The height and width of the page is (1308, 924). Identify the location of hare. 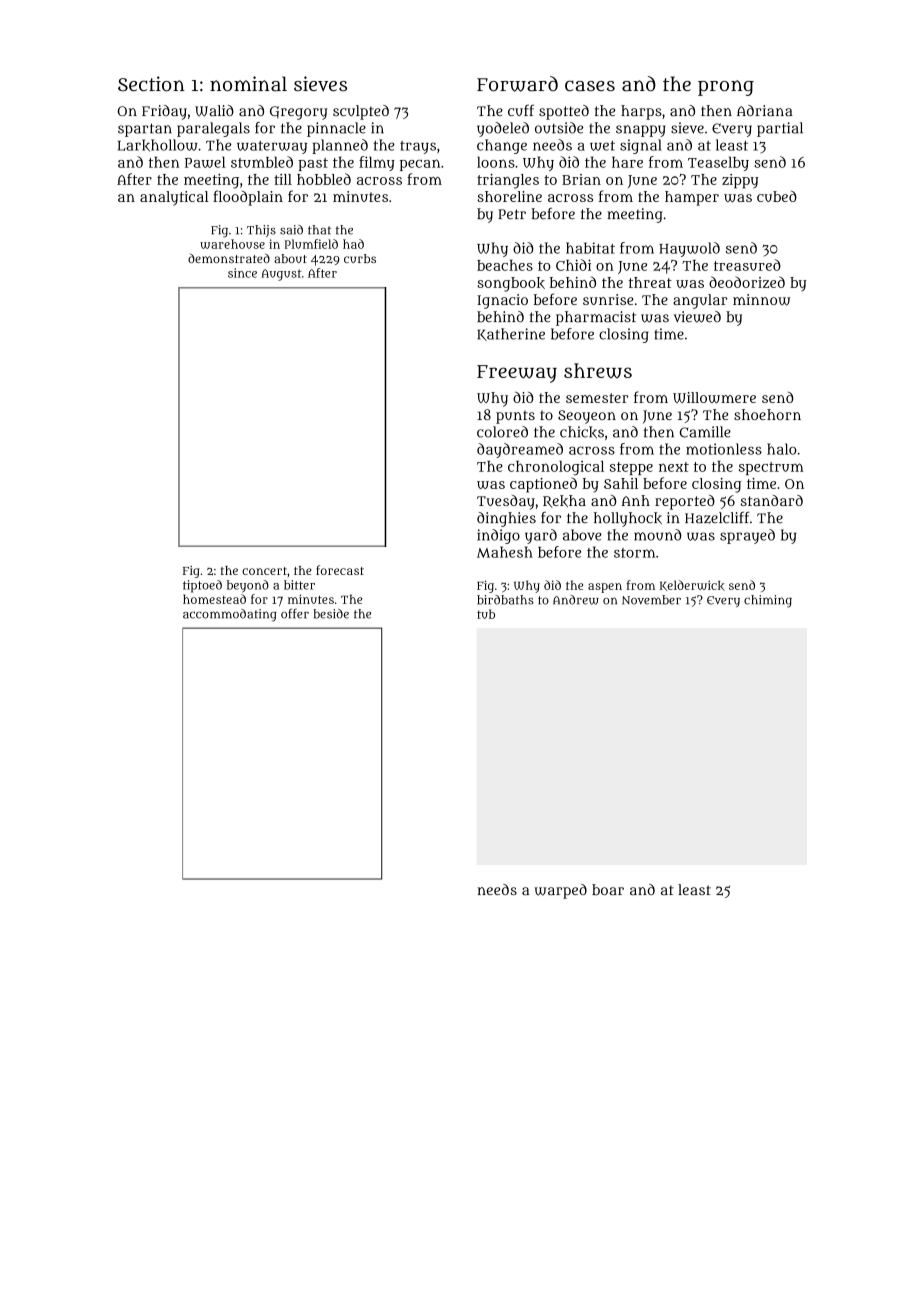
(627, 162).
